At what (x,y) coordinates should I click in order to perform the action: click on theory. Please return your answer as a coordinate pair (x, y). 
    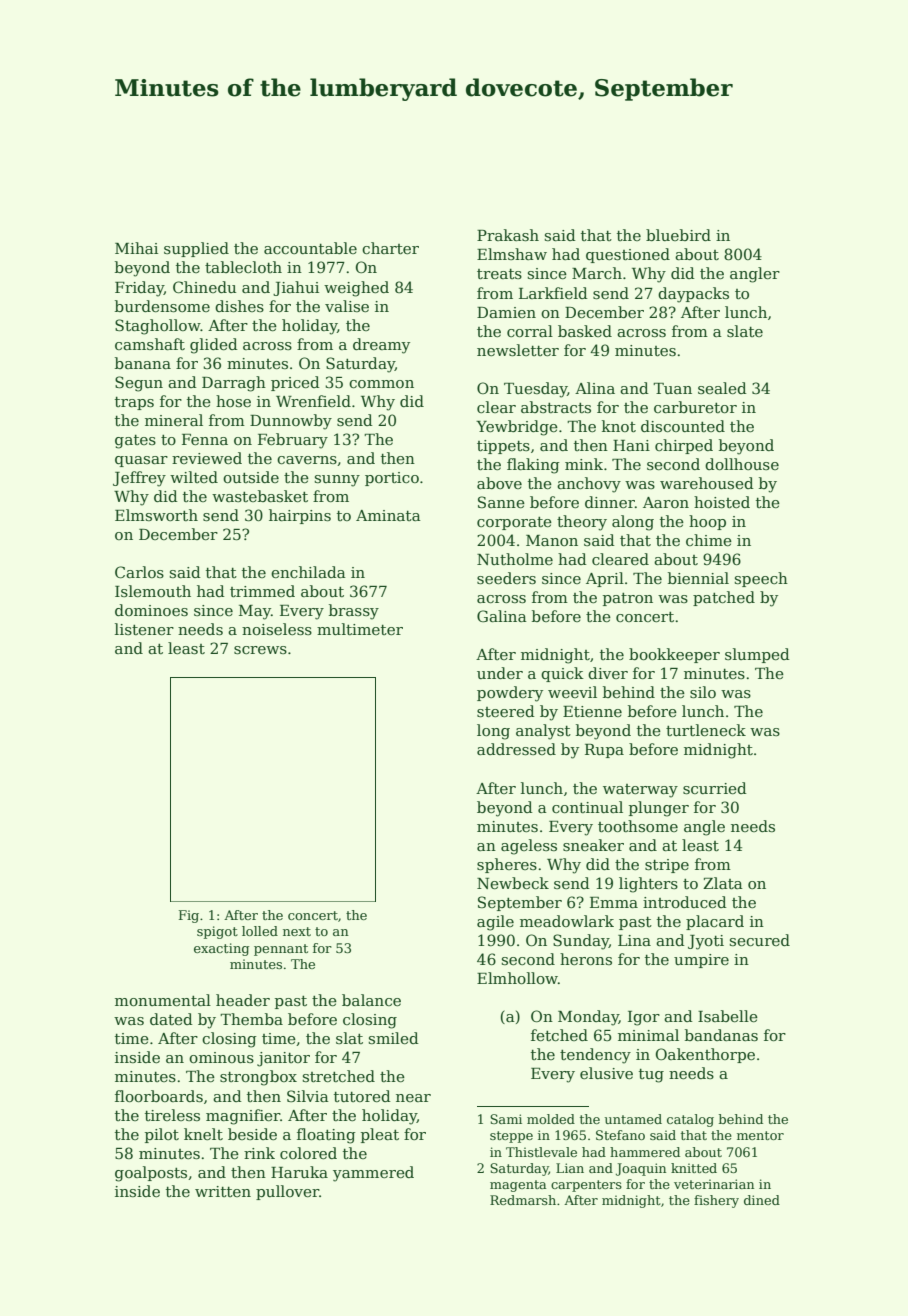
    Looking at the image, I should click on (582, 523).
